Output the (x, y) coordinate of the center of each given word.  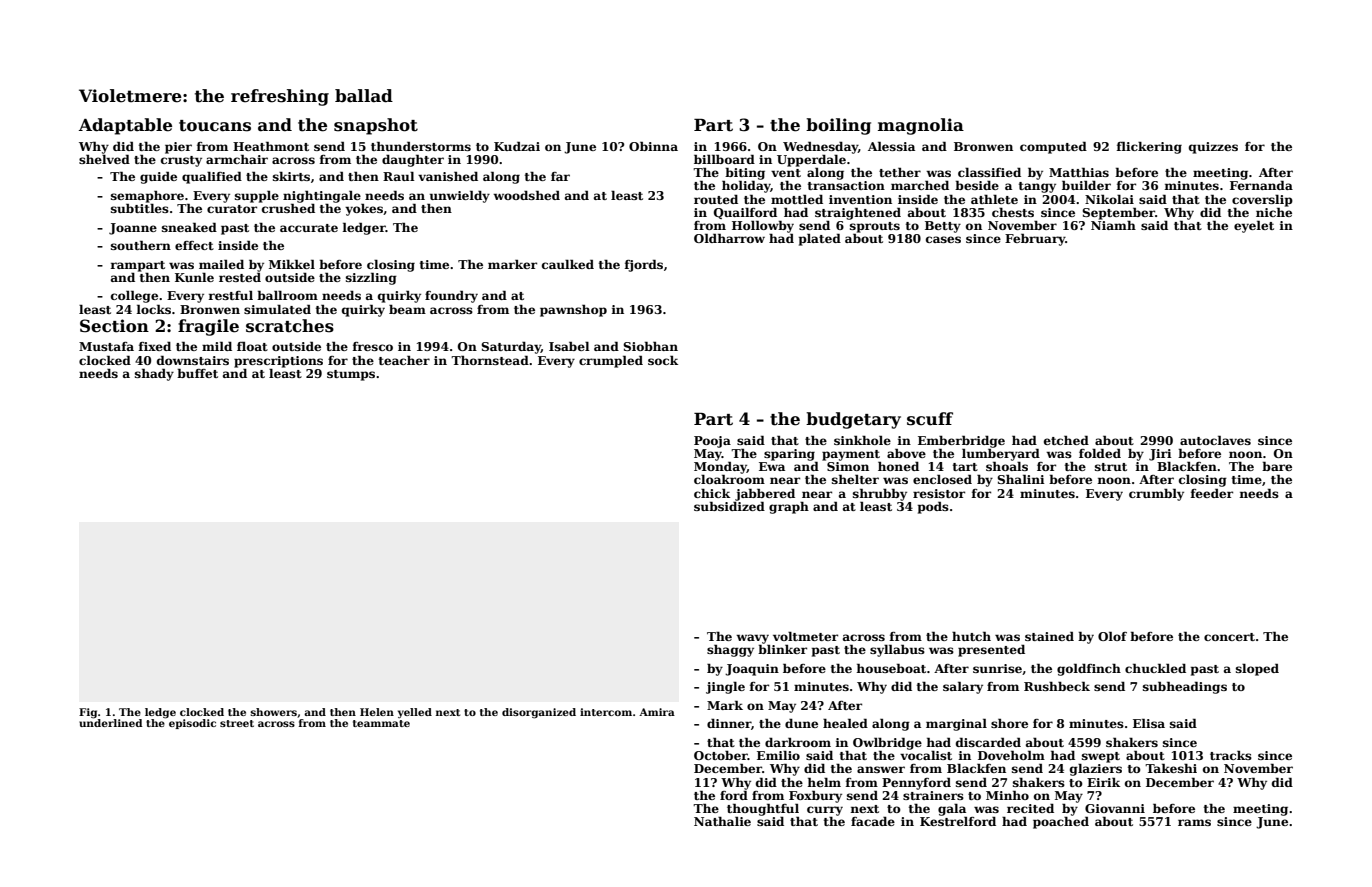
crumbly (1156, 494)
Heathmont (271, 146)
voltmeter (805, 636)
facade (873, 821)
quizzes (1213, 148)
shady (154, 374)
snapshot (376, 126)
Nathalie (722, 821)
